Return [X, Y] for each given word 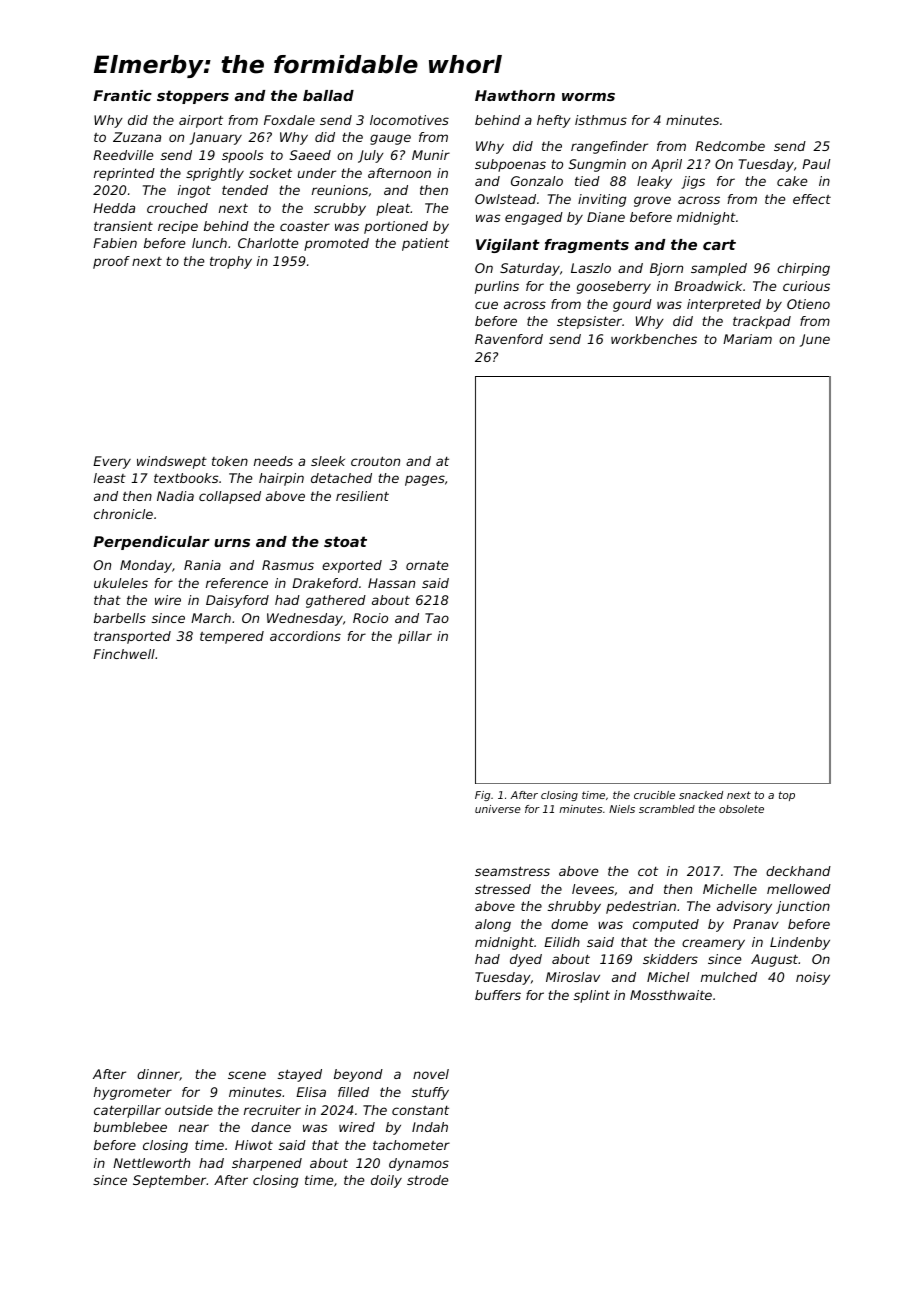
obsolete [741, 809]
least [110, 478]
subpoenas [510, 165]
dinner [158, 1075]
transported [132, 637]
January [216, 138]
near [194, 1128]
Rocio [370, 618]
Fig [483, 796]
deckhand [798, 871]
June [815, 340]
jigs [693, 182]
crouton [375, 461]
